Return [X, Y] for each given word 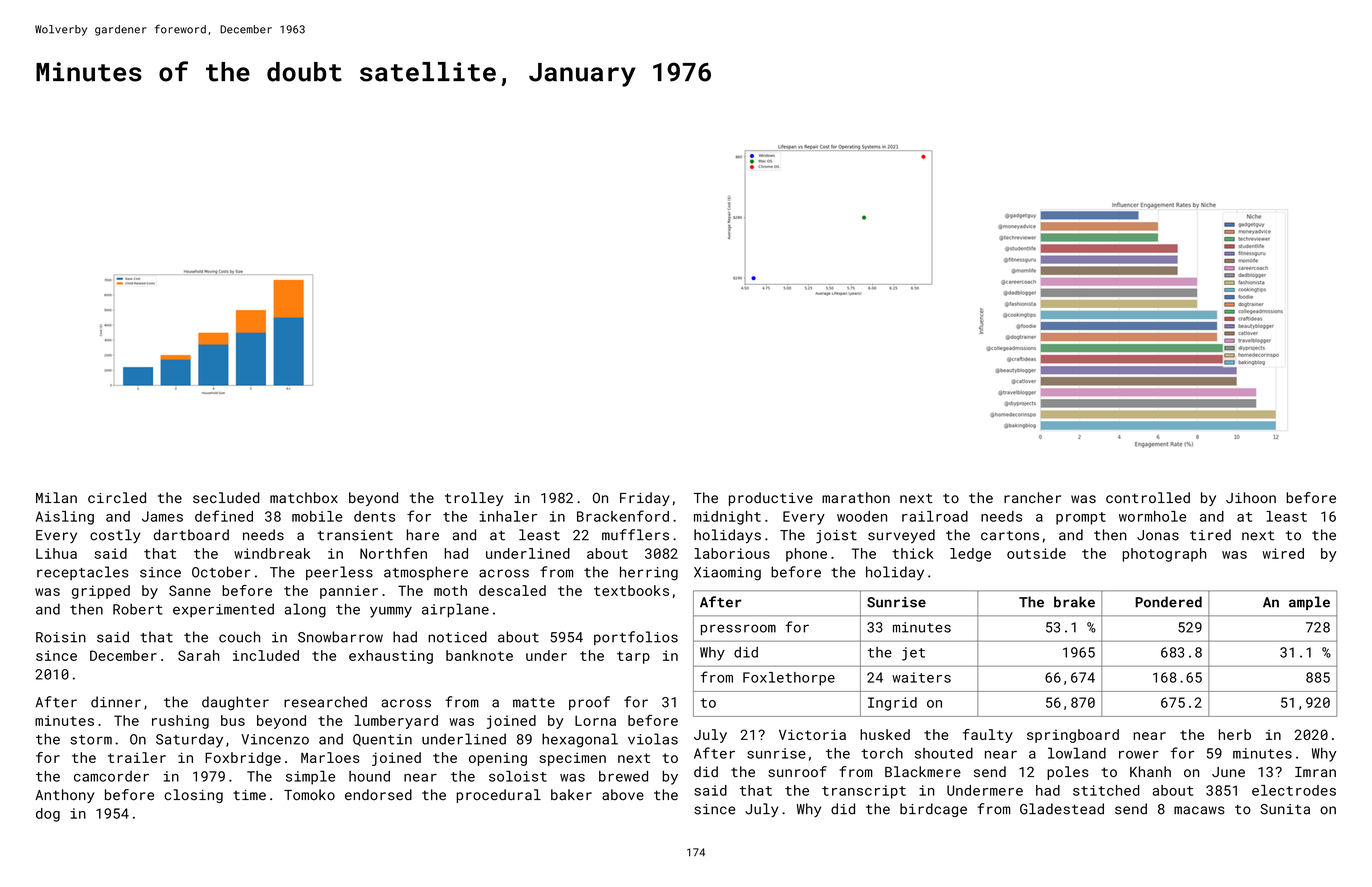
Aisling [65, 518]
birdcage [933, 810]
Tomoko [309, 794]
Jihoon [1251, 497]
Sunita [1285, 809]
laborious [732, 553]
